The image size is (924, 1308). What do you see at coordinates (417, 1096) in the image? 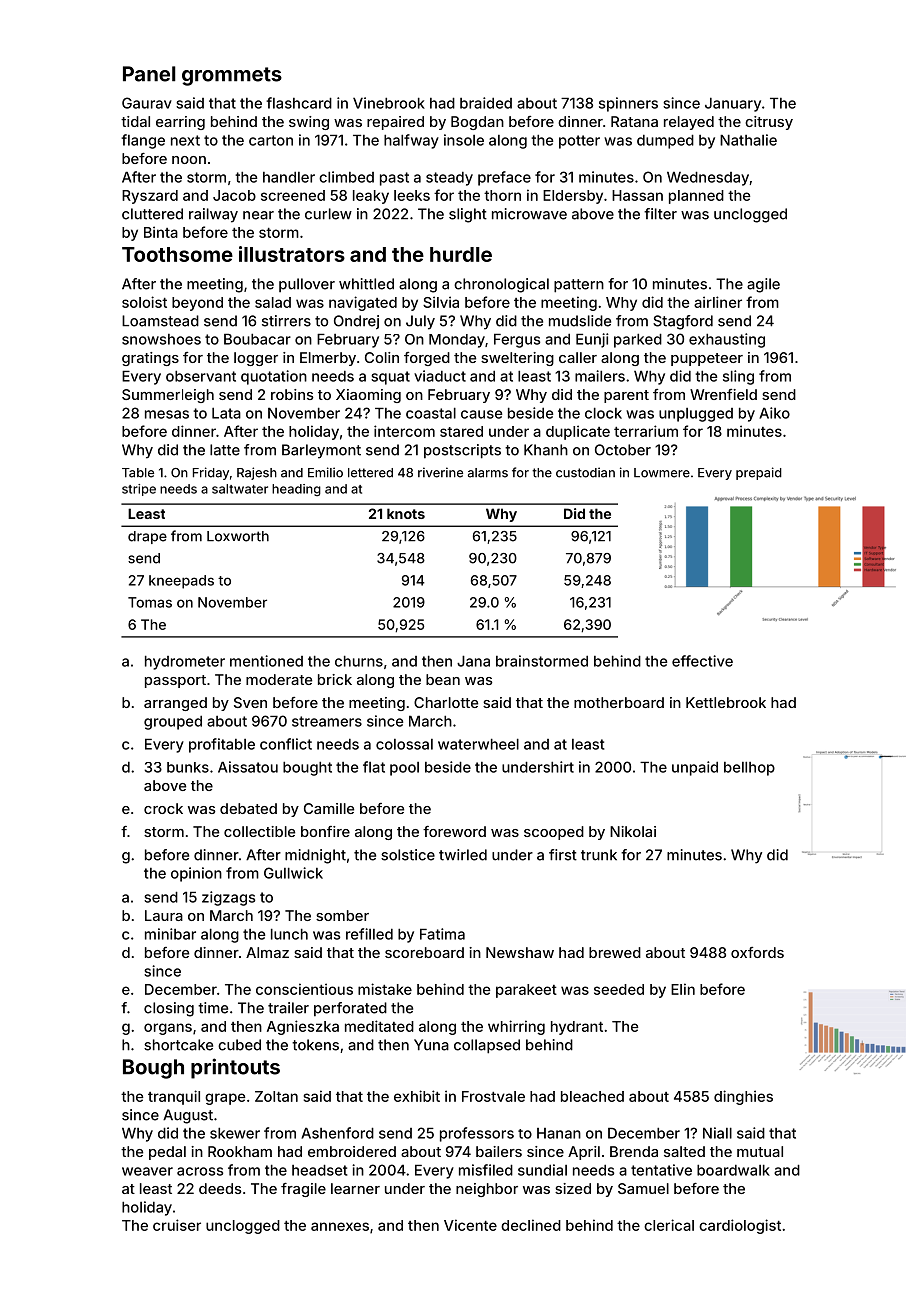
I see `exhibit` at bounding box center [417, 1096].
